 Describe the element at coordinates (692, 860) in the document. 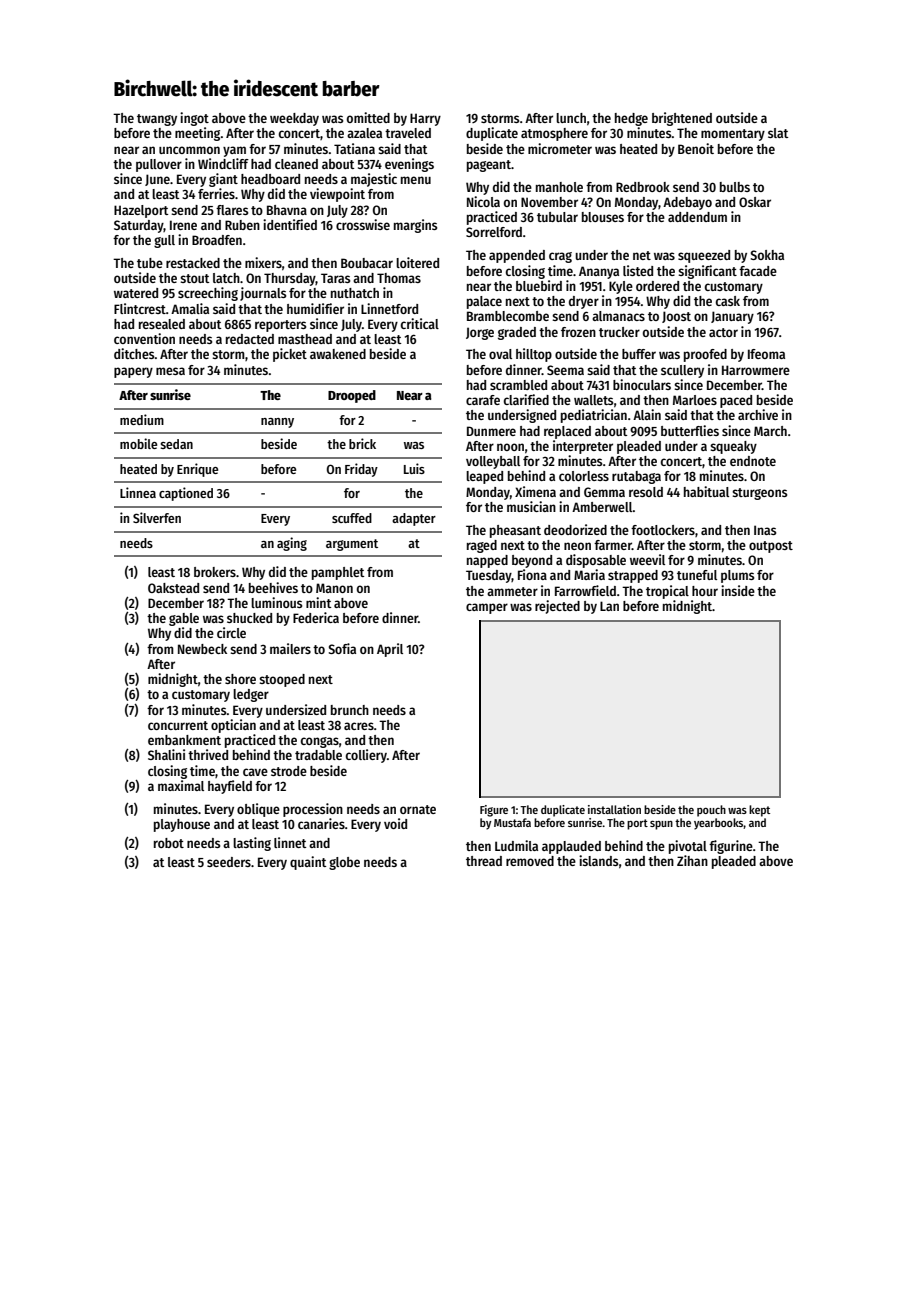

I see `Zihan` at that location.
